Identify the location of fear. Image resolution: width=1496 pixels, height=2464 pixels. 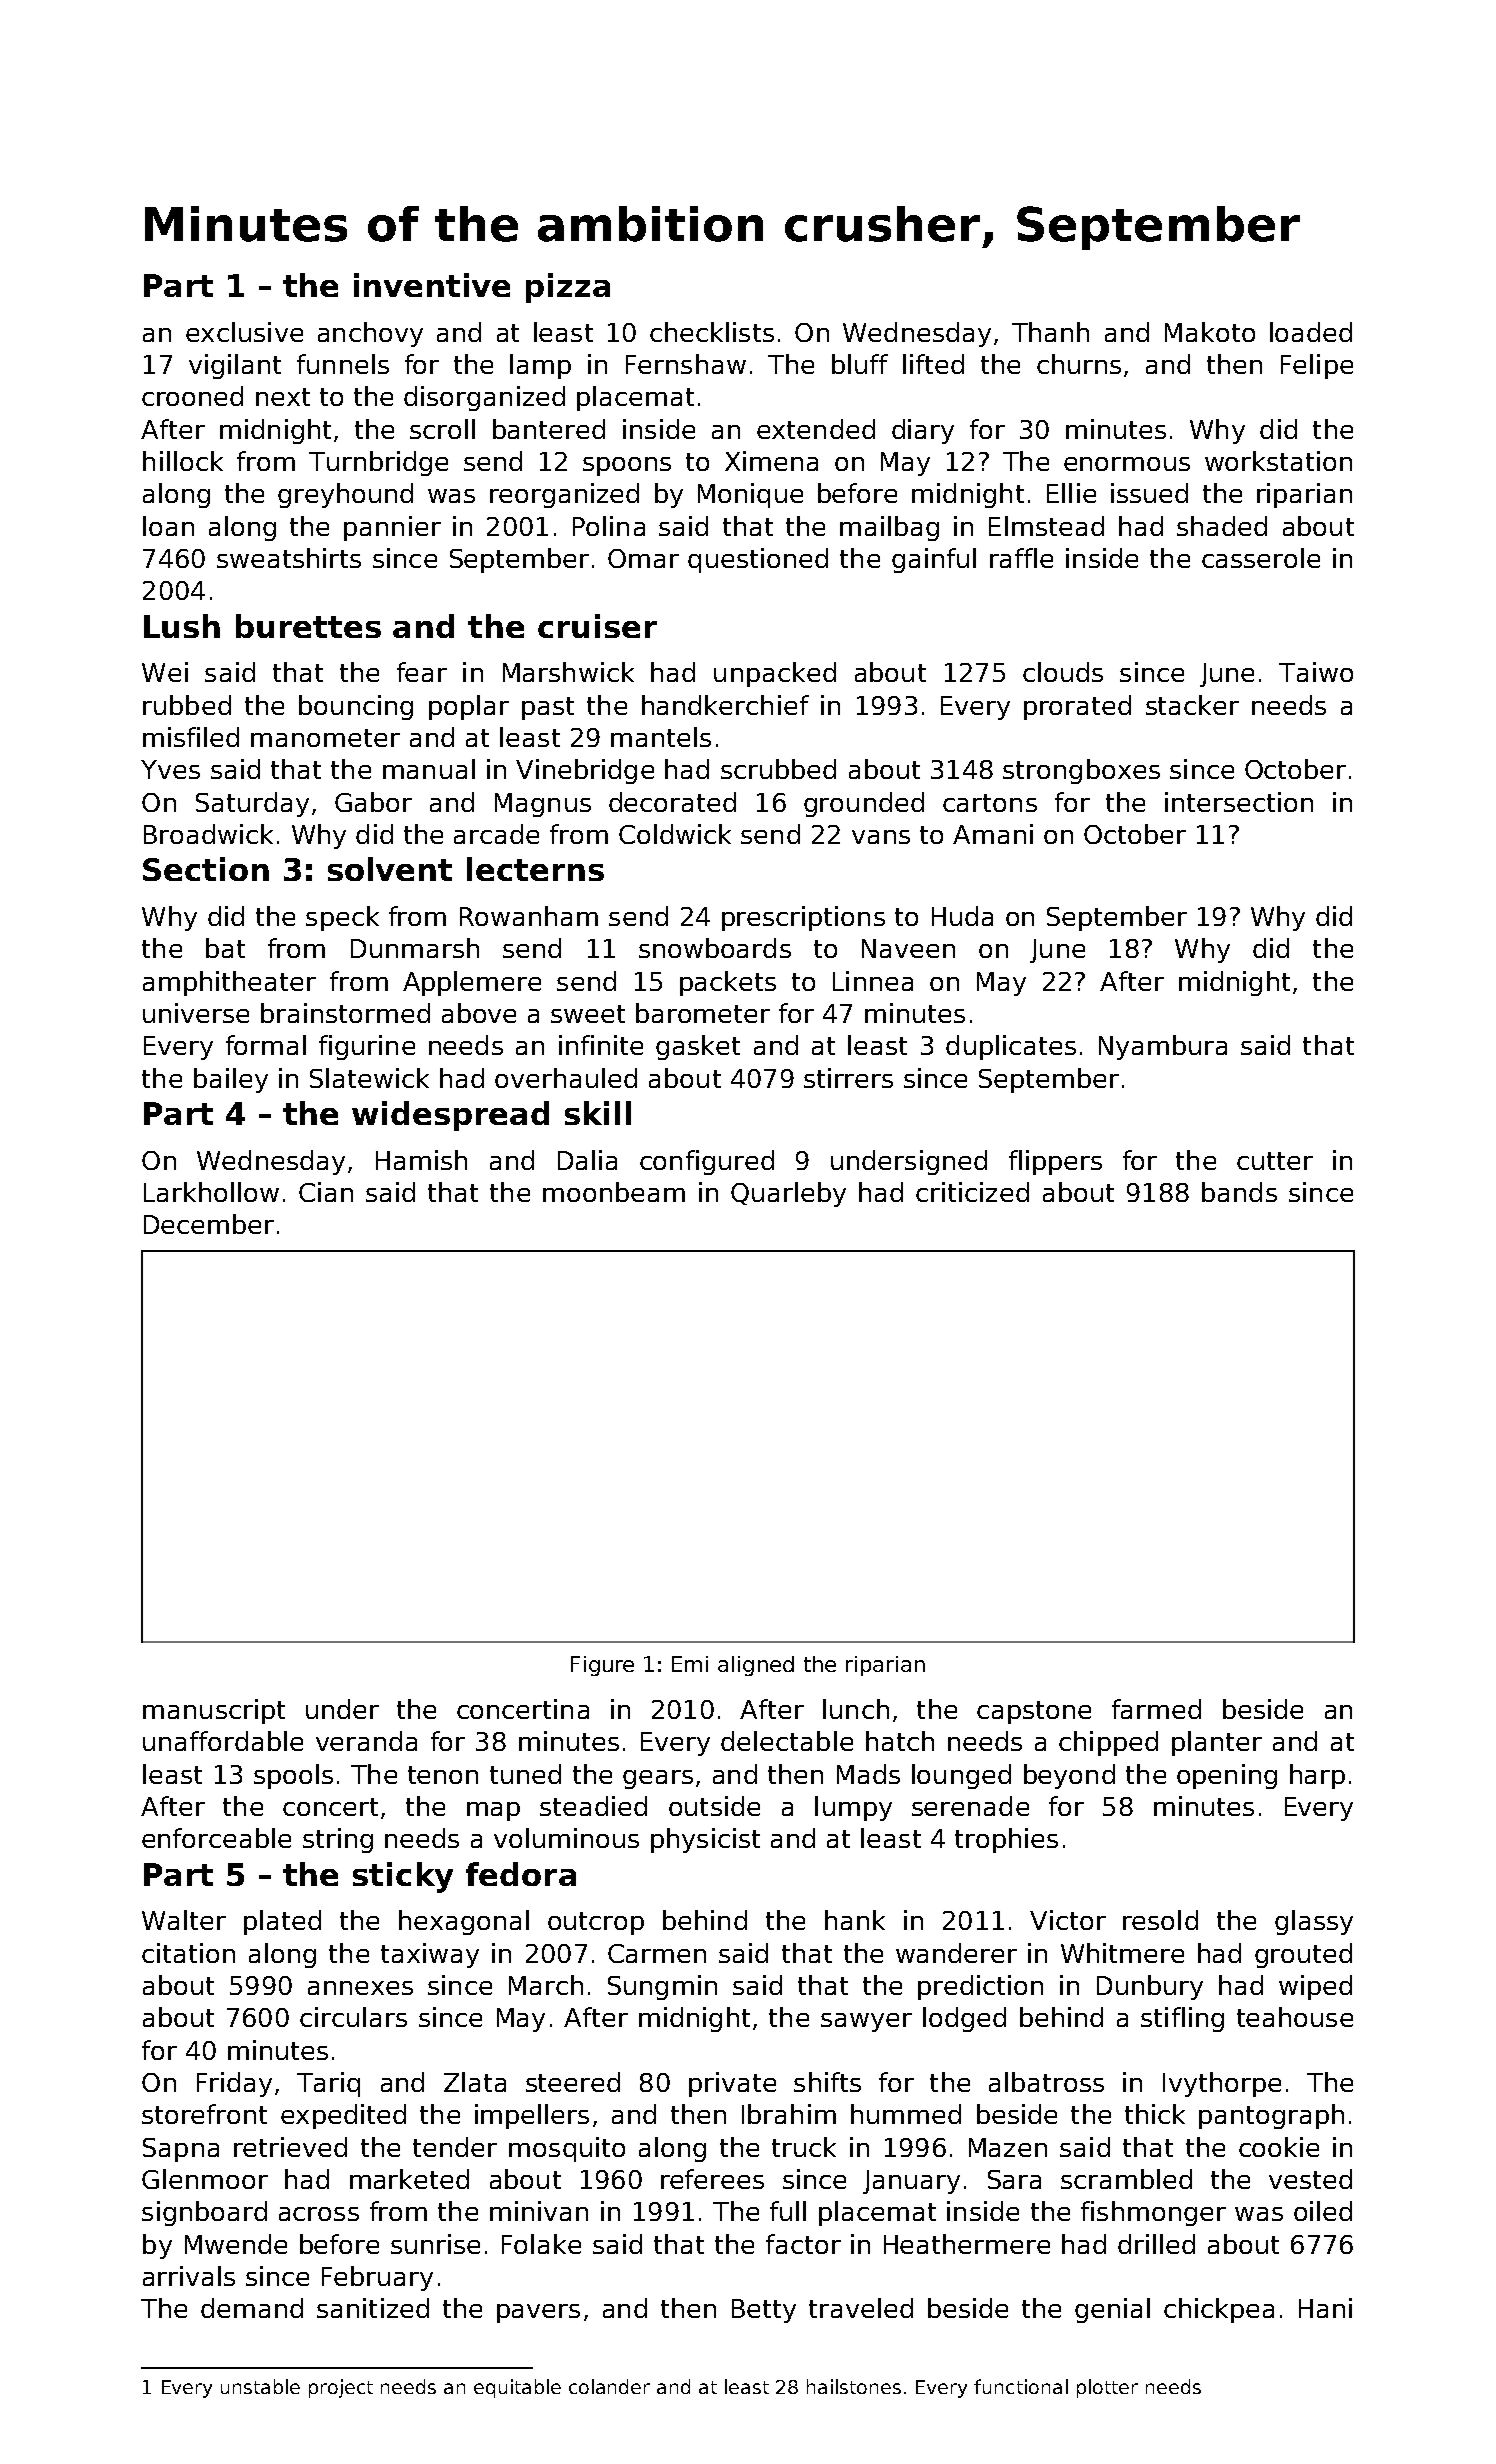
(422, 672).
